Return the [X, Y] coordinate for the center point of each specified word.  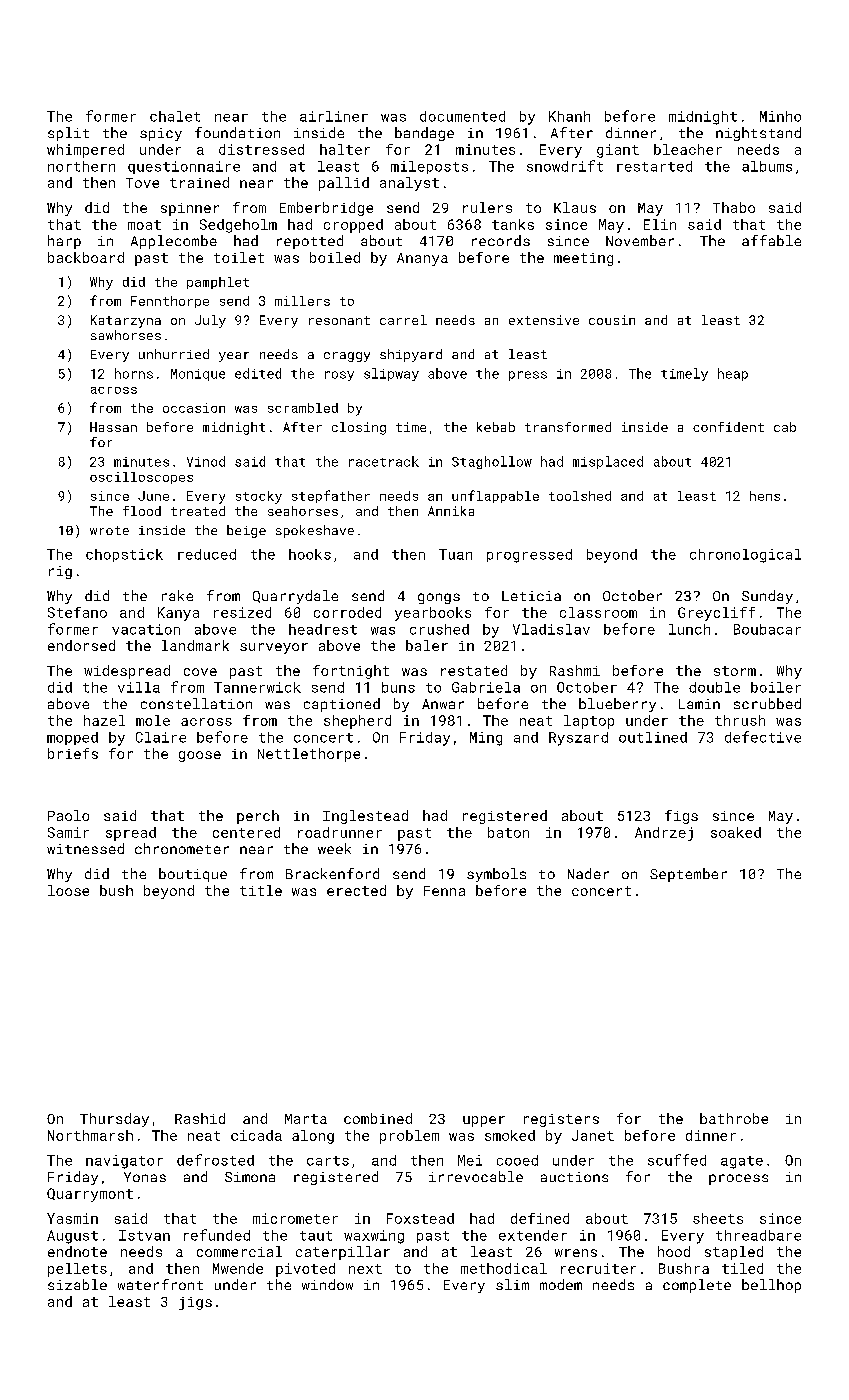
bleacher [688, 149]
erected [356, 890]
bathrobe [734, 1118]
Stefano [77, 612]
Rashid [200, 1118]
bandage [424, 134]
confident [728, 427]
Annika [451, 511]
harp [64, 242]
